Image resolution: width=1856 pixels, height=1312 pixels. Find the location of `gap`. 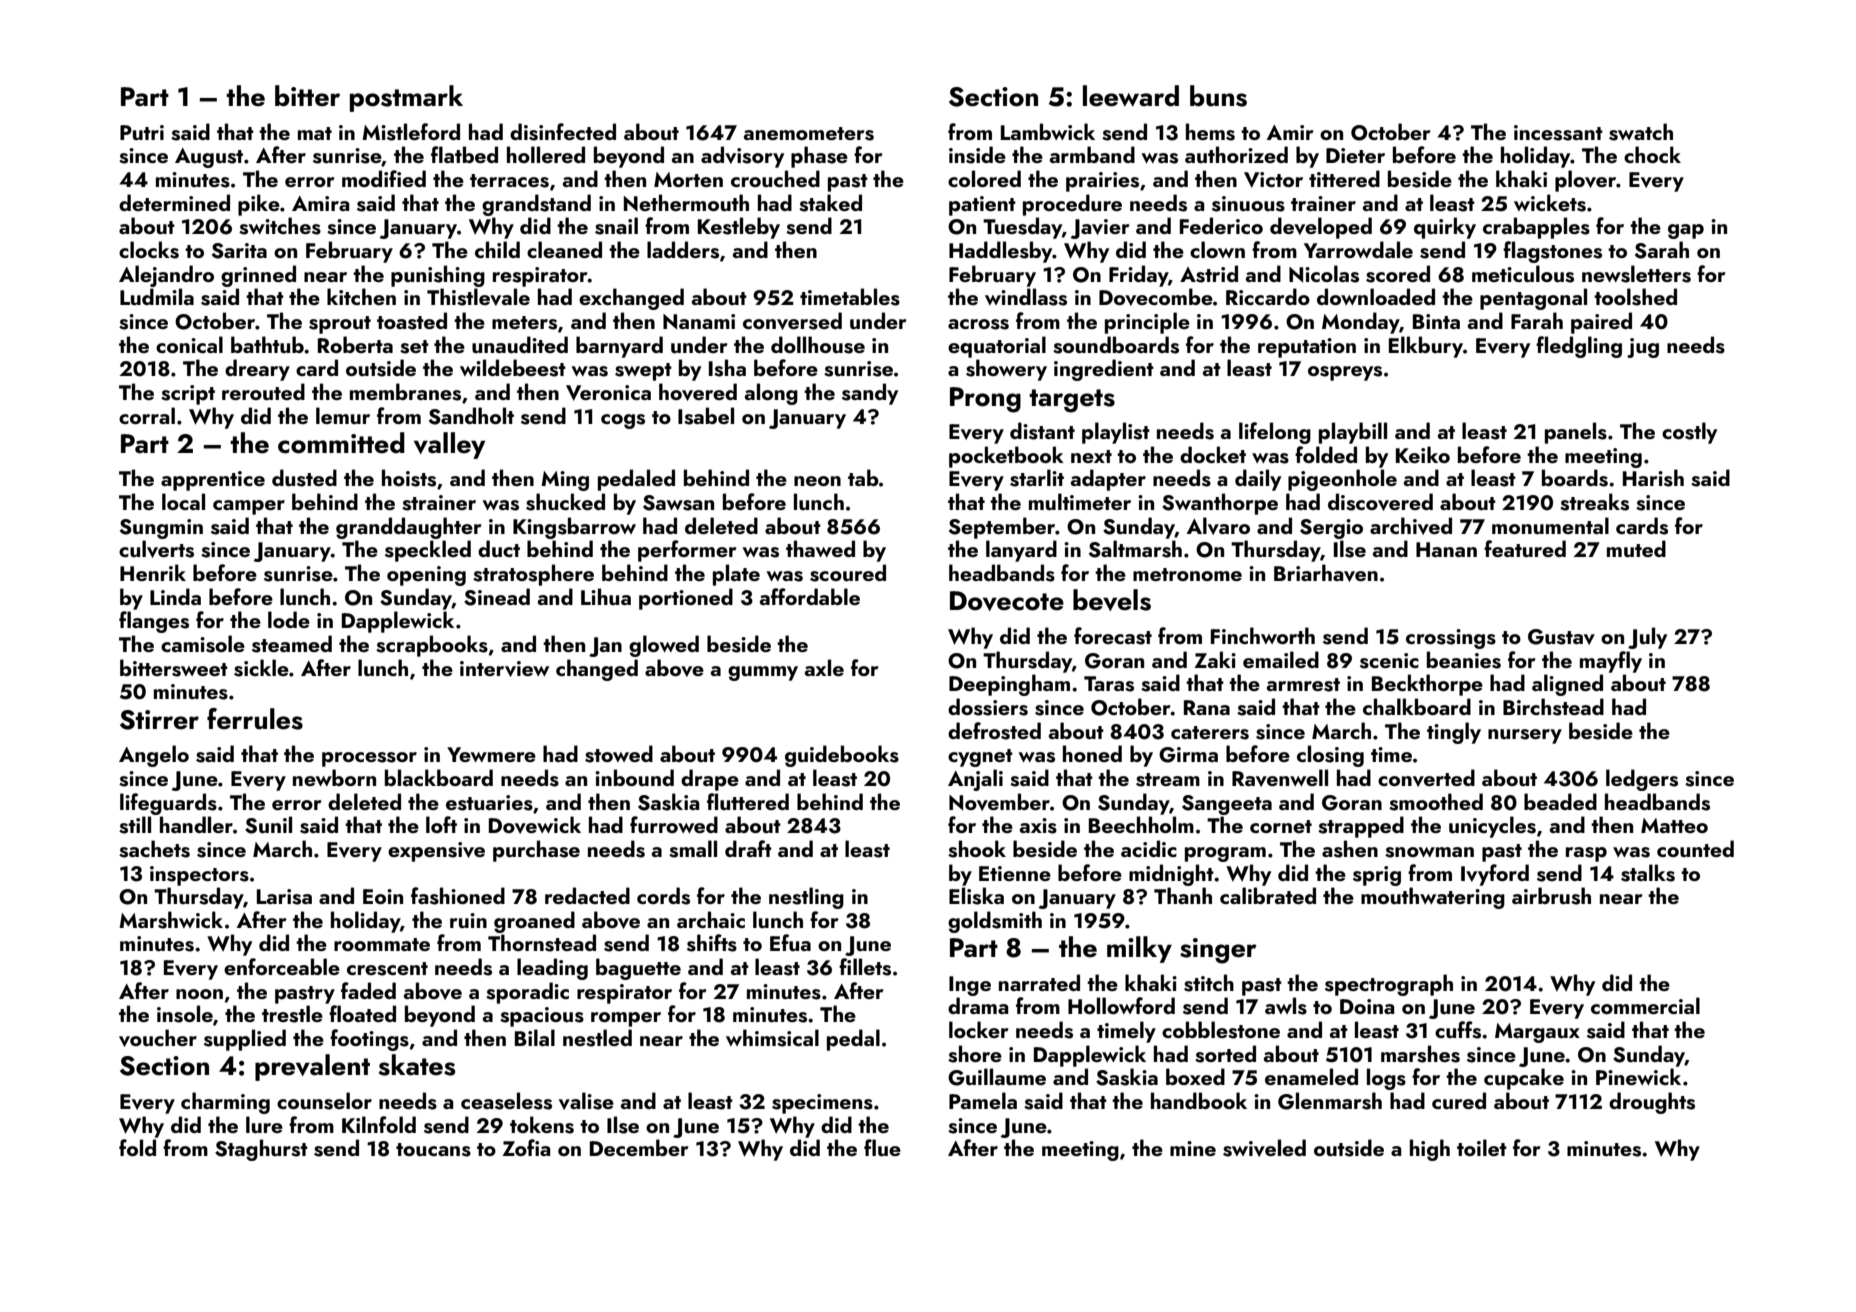

gap is located at coordinates (1686, 231).
